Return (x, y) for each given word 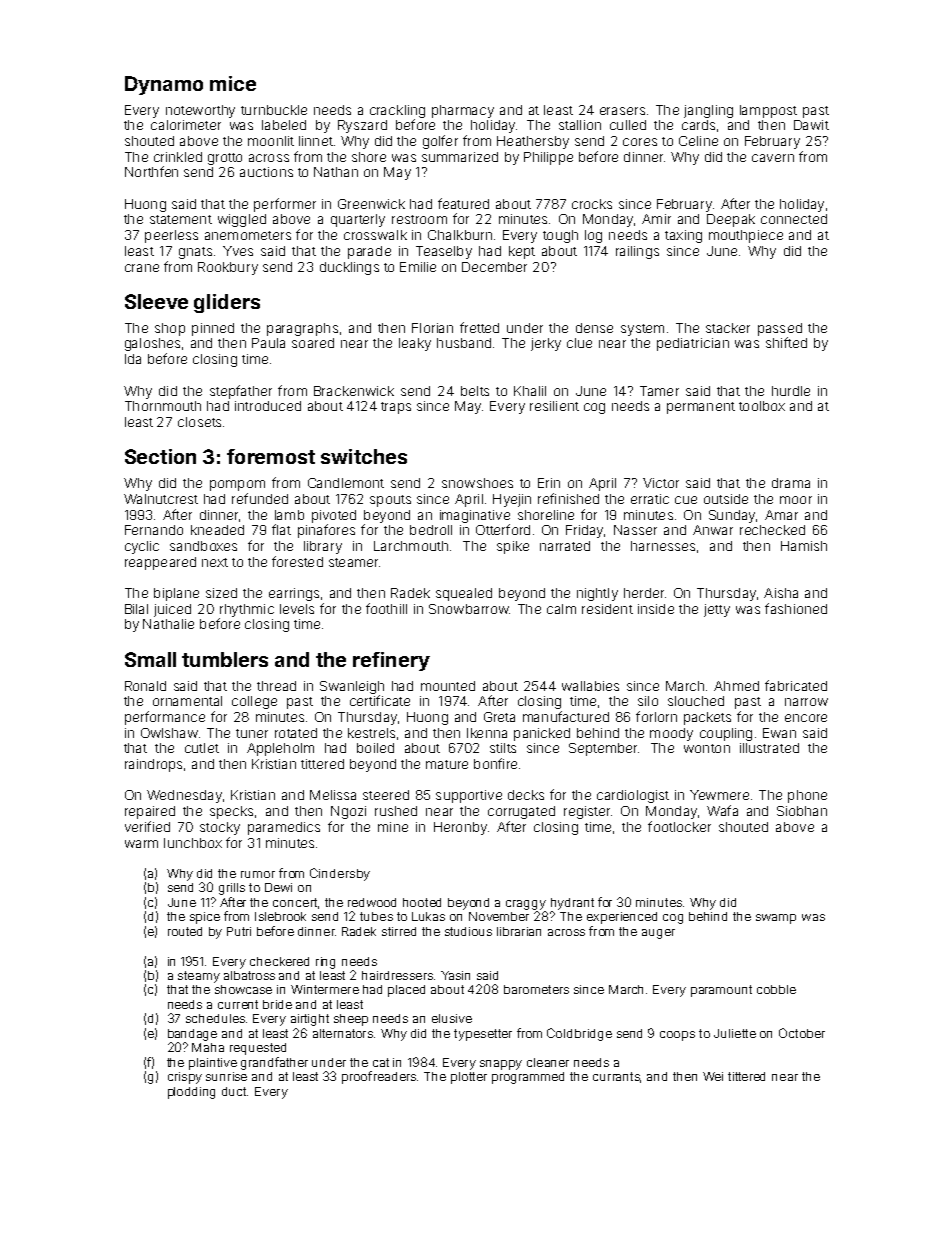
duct (235, 1091)
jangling (708, 111)
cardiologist (633, 796)
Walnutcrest (161, 499)
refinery (391, 661)
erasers (622, 111)
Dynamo (164, 85)
